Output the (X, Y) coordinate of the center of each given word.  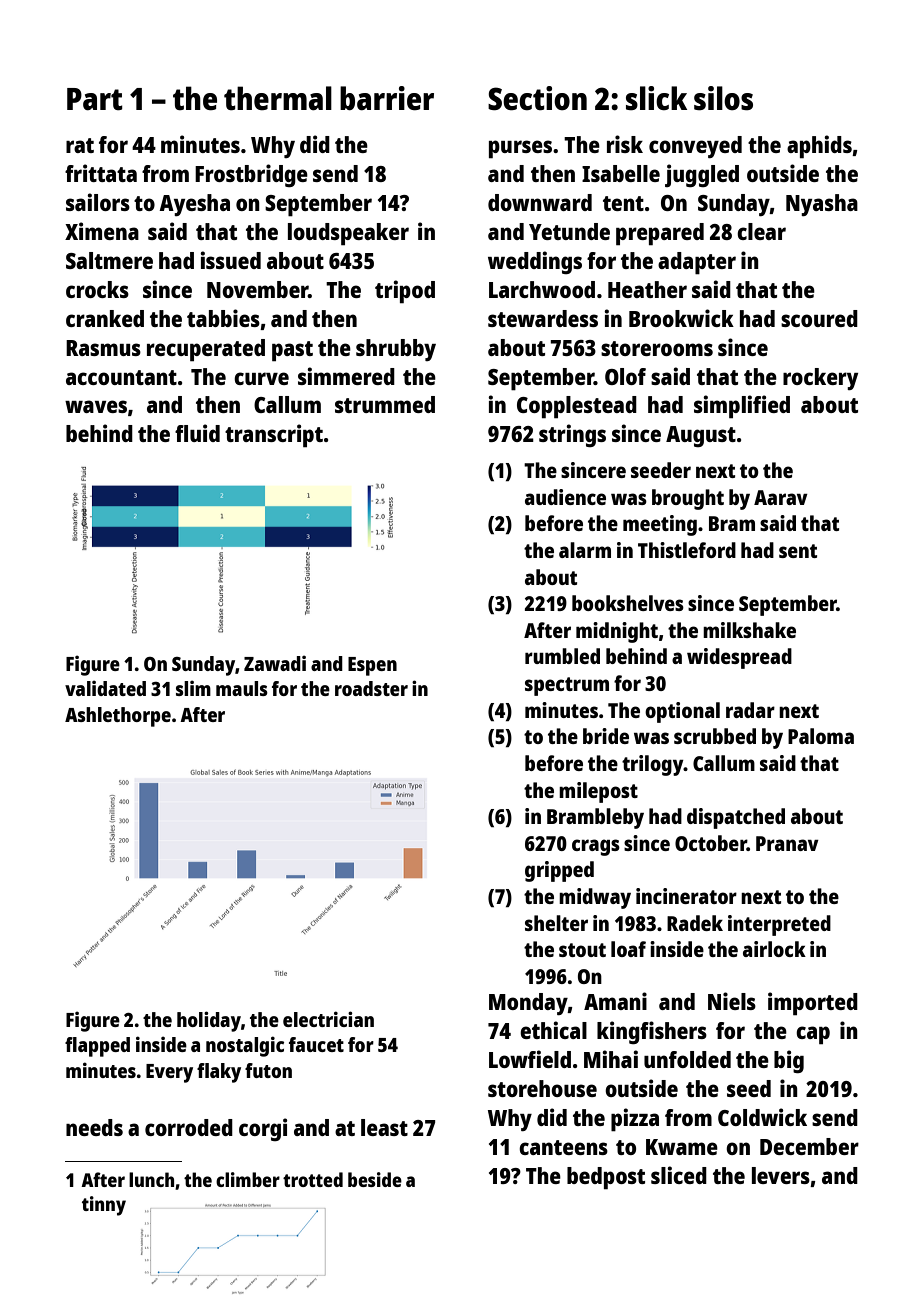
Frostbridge (251, 175)
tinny (104, 1206)
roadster (371, 688)
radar (750, 710)
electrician (328, 1019)
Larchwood (542, 289)
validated (105, 688)
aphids (819, 147)
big (789, 1061)
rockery (820, 379)
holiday (209, 1021)
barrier (387, 98)
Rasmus (103, 348)
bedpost (606, 1178)
